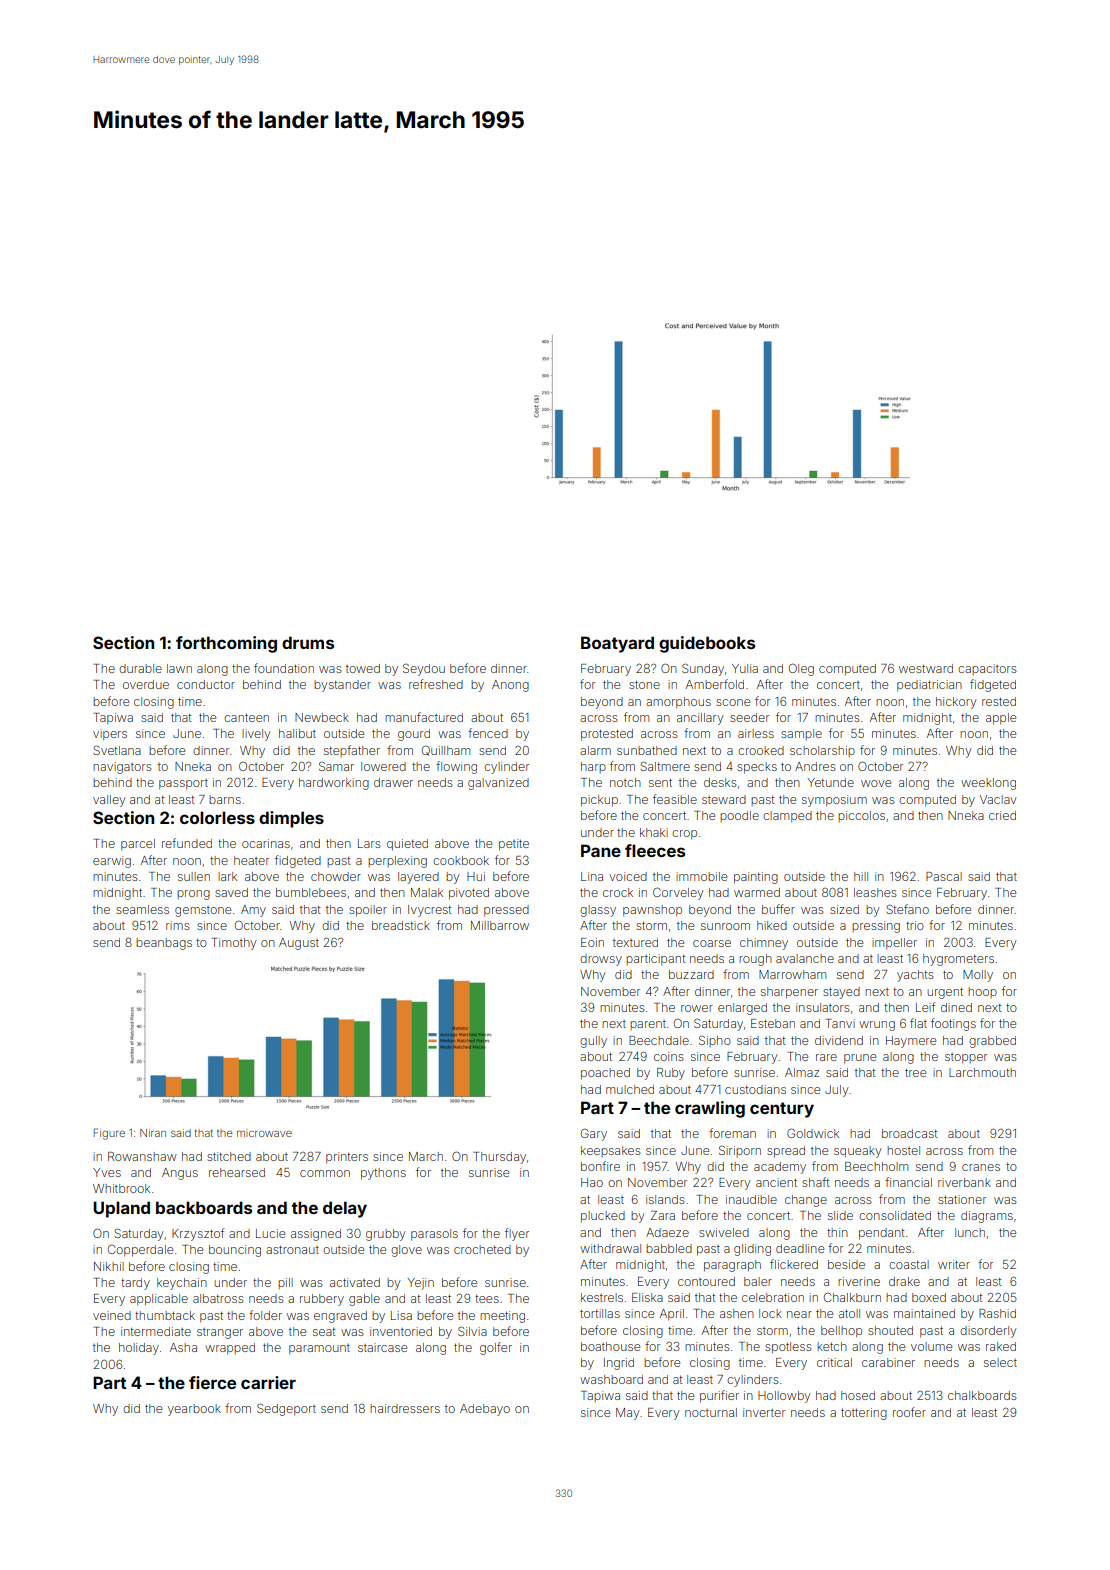 Image resolution: width=1110 pixels, height=1570 pixels. What do you see at coordinates (286, 1409) in the image?
I see `Sedgeport` at bounding box center [286, 1409].
